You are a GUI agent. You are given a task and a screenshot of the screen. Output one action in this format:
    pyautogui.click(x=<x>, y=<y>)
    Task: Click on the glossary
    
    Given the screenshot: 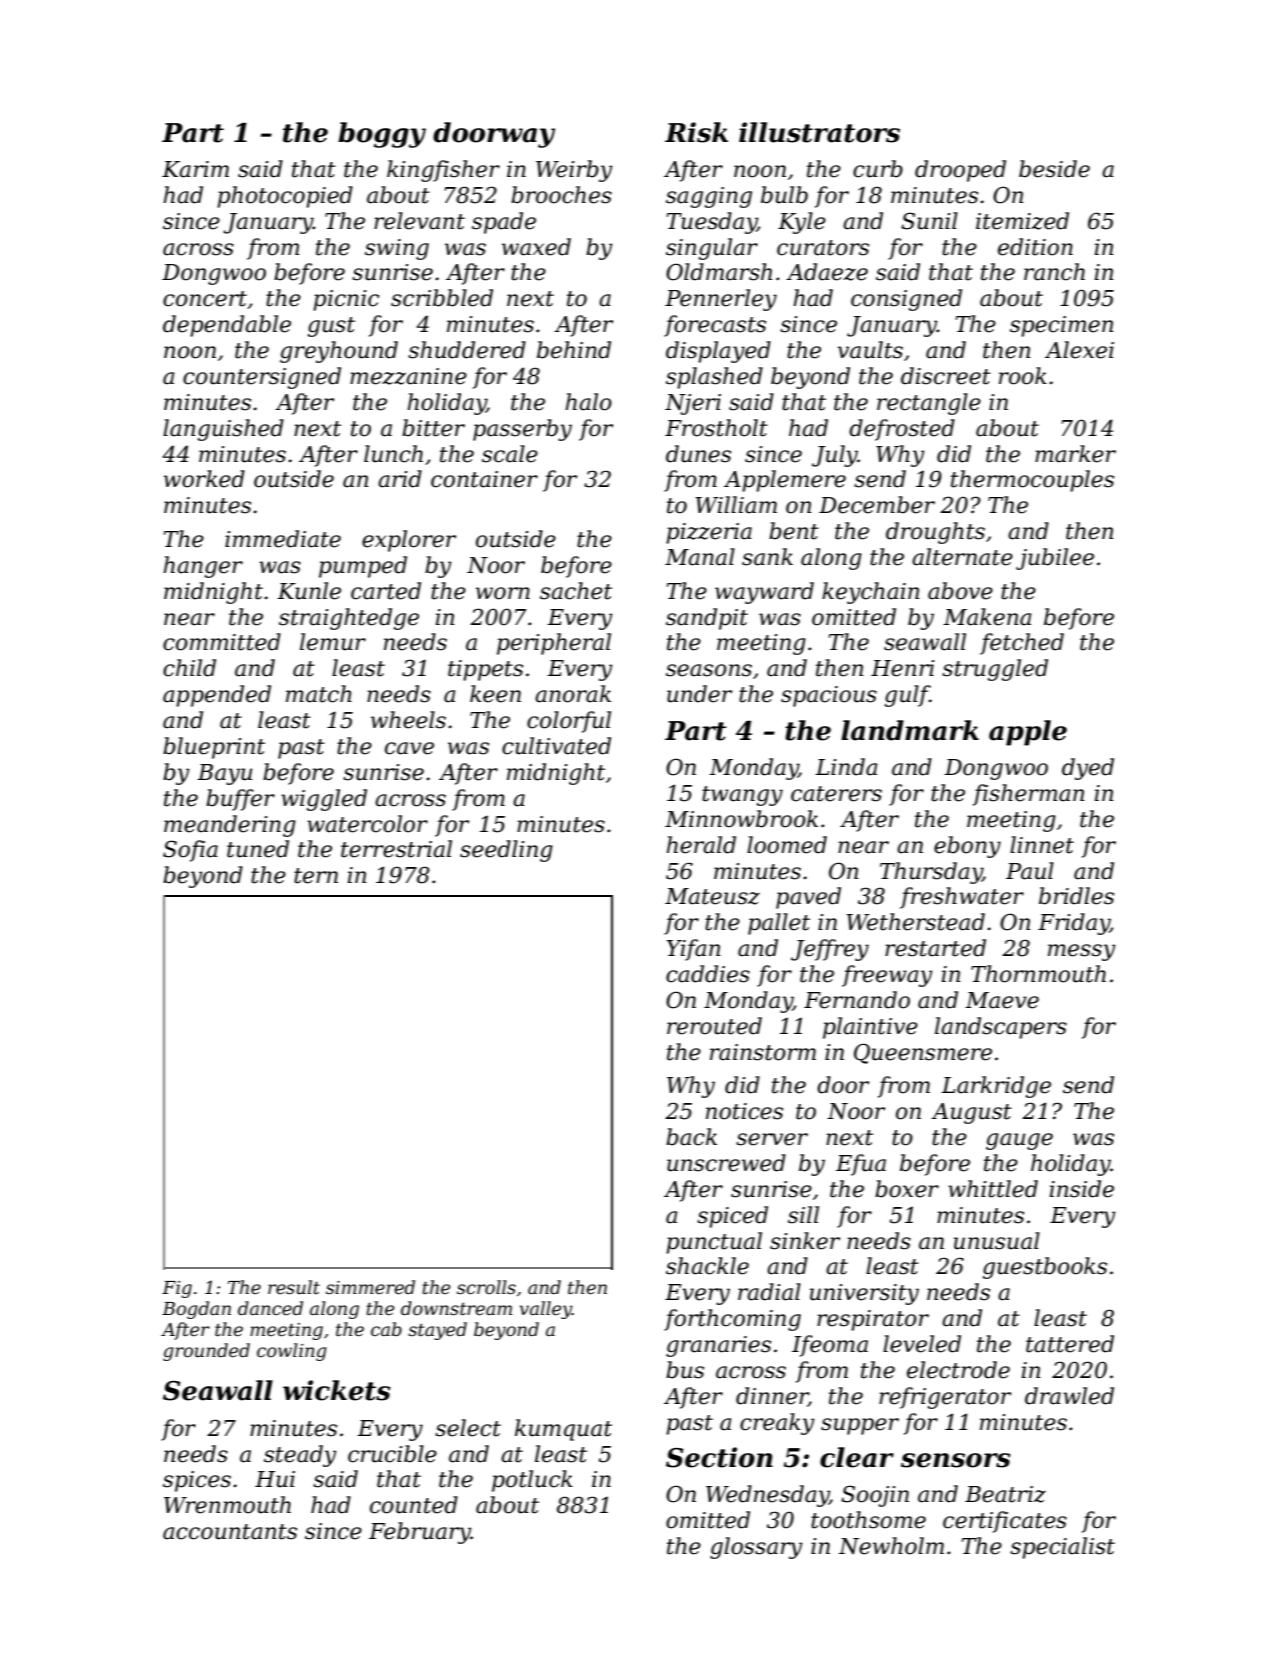 What is the action you would take?
    pyautogui.click(x=756, y=1548)
